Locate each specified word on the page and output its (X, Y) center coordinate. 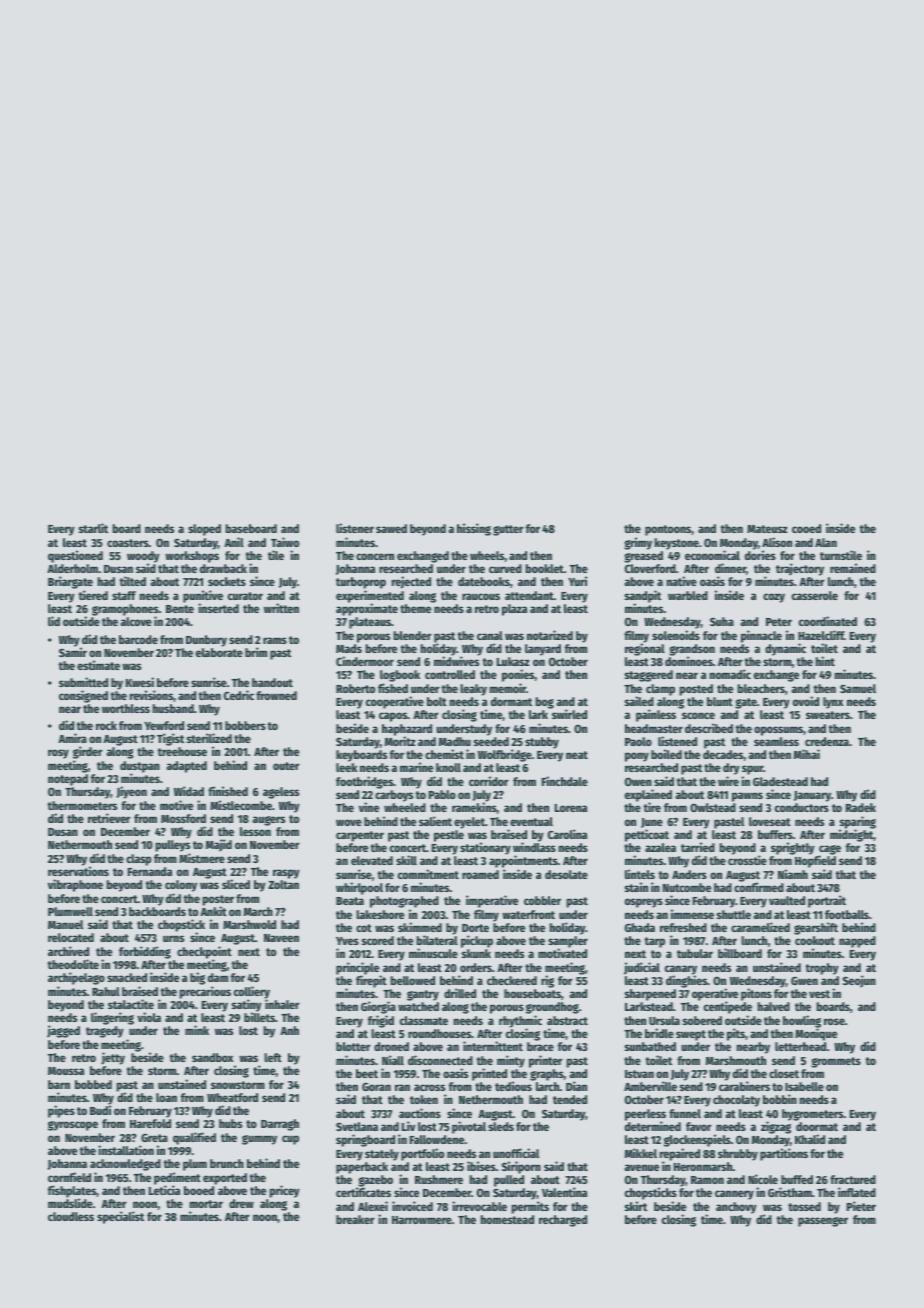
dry (731, 769)
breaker (355, 1219)
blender (412, 635)
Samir (73, 652)
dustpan (140, 767)
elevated (372, 860)
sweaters (828, 715)
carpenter (360, 836)
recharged (563, 1221)
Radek (861, 807)
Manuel (65, 924)
